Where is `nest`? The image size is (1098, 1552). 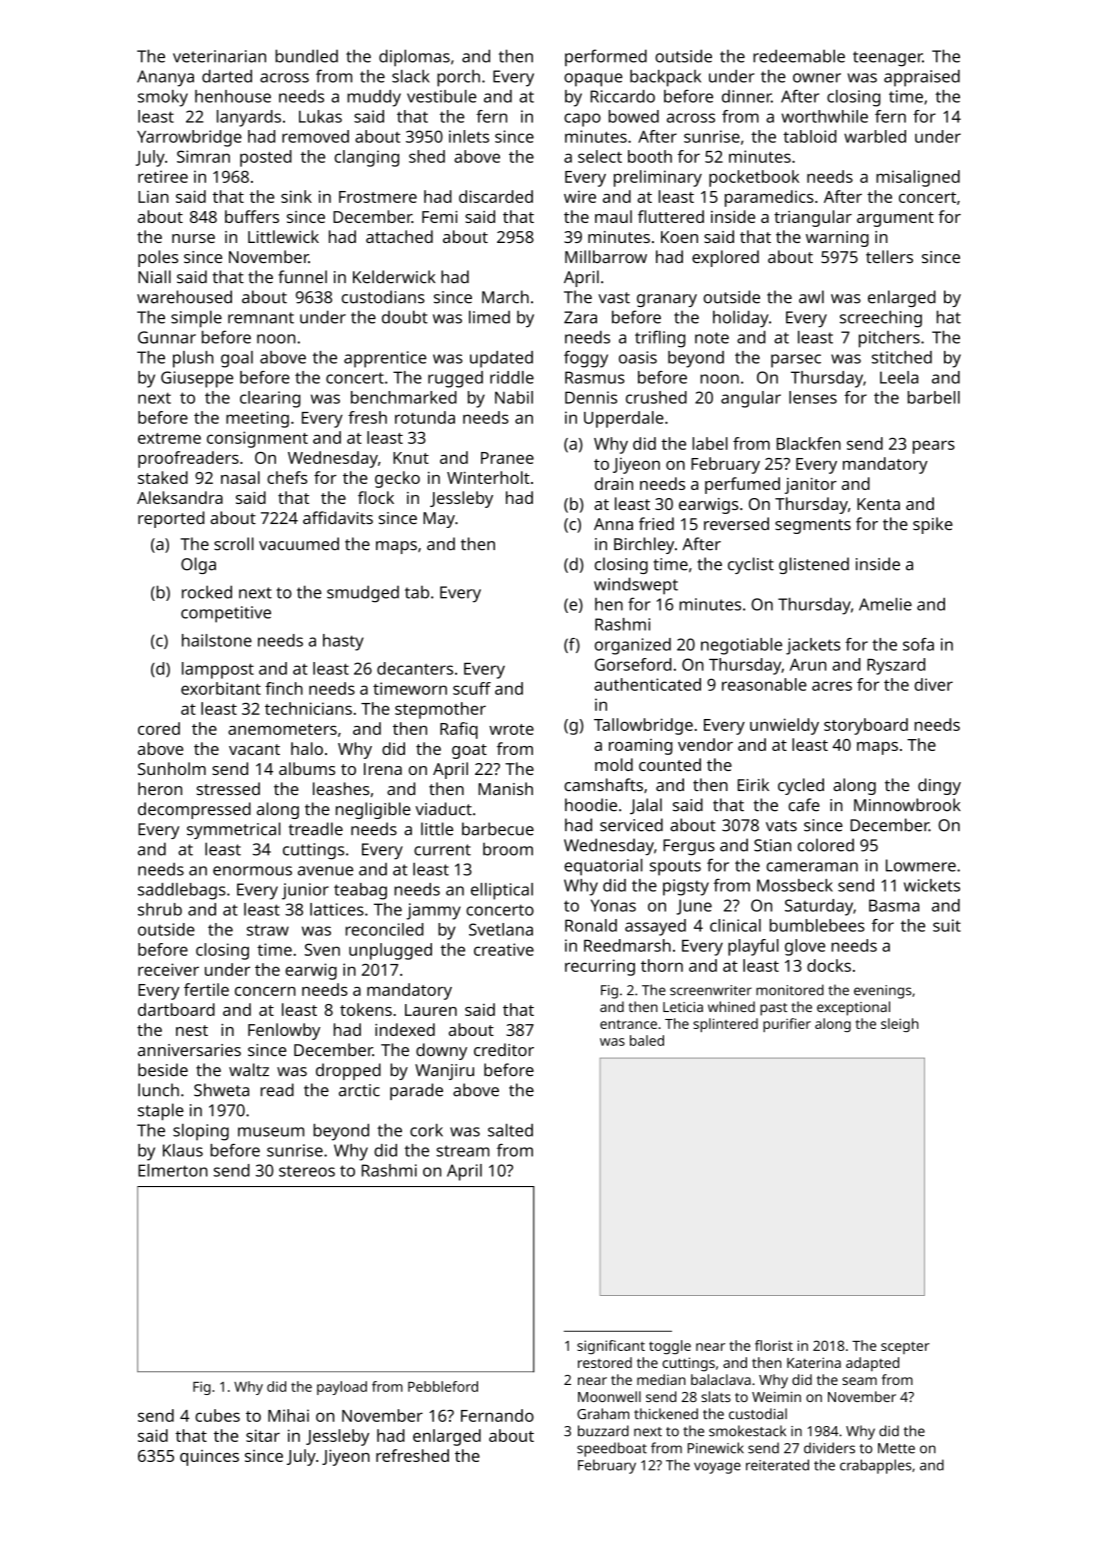
nest is located at coordinates (192, 1030).
